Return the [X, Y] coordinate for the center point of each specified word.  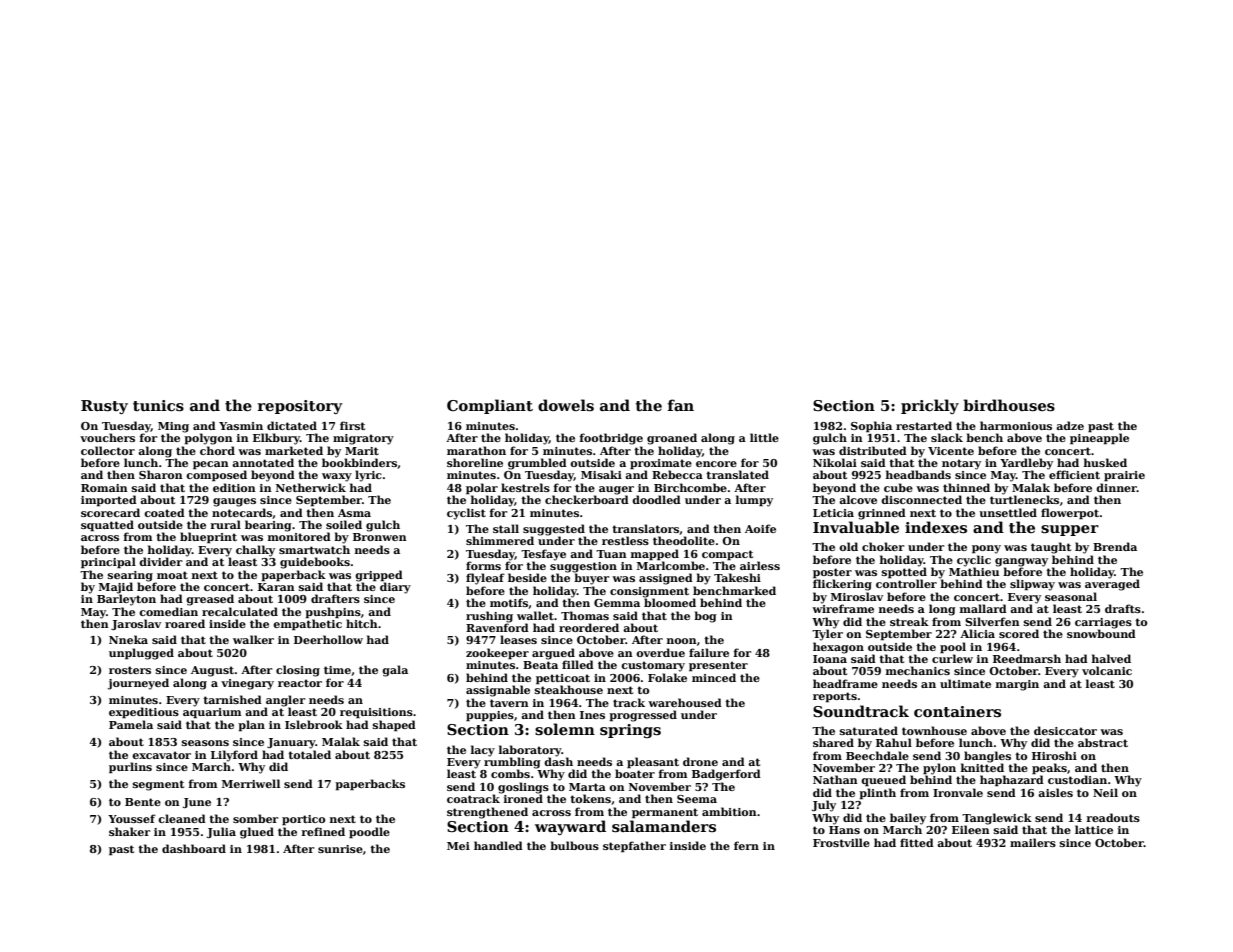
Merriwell [251, 783]
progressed [643, 716]
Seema [697, 799]
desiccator [1065, 730]
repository [300, 407]
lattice [1094, 829]
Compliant [490, 406]
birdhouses [1009, 405]
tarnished [232, 699]
